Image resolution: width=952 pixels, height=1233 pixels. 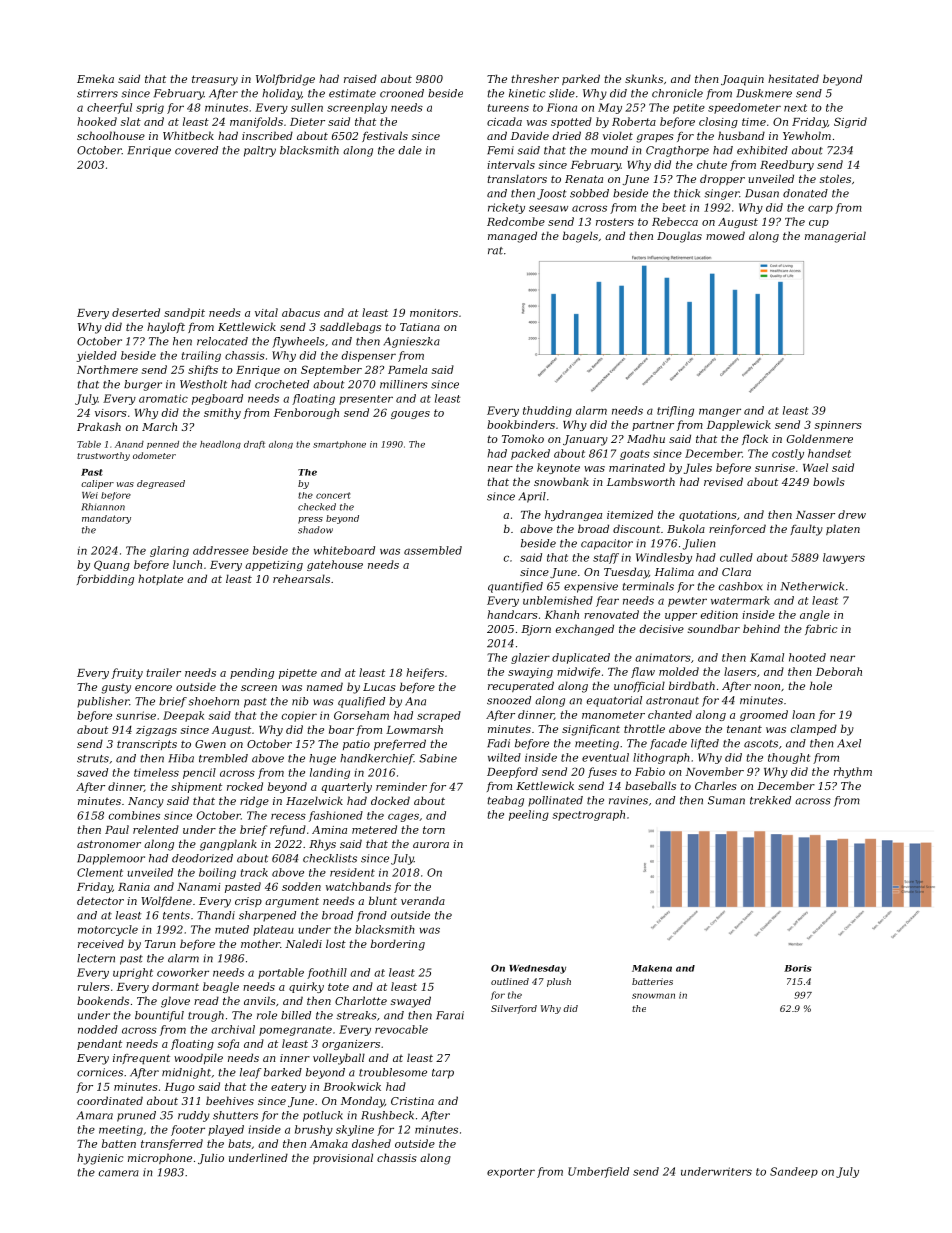 I want to click on keynote, so click(x=558, y=468).
